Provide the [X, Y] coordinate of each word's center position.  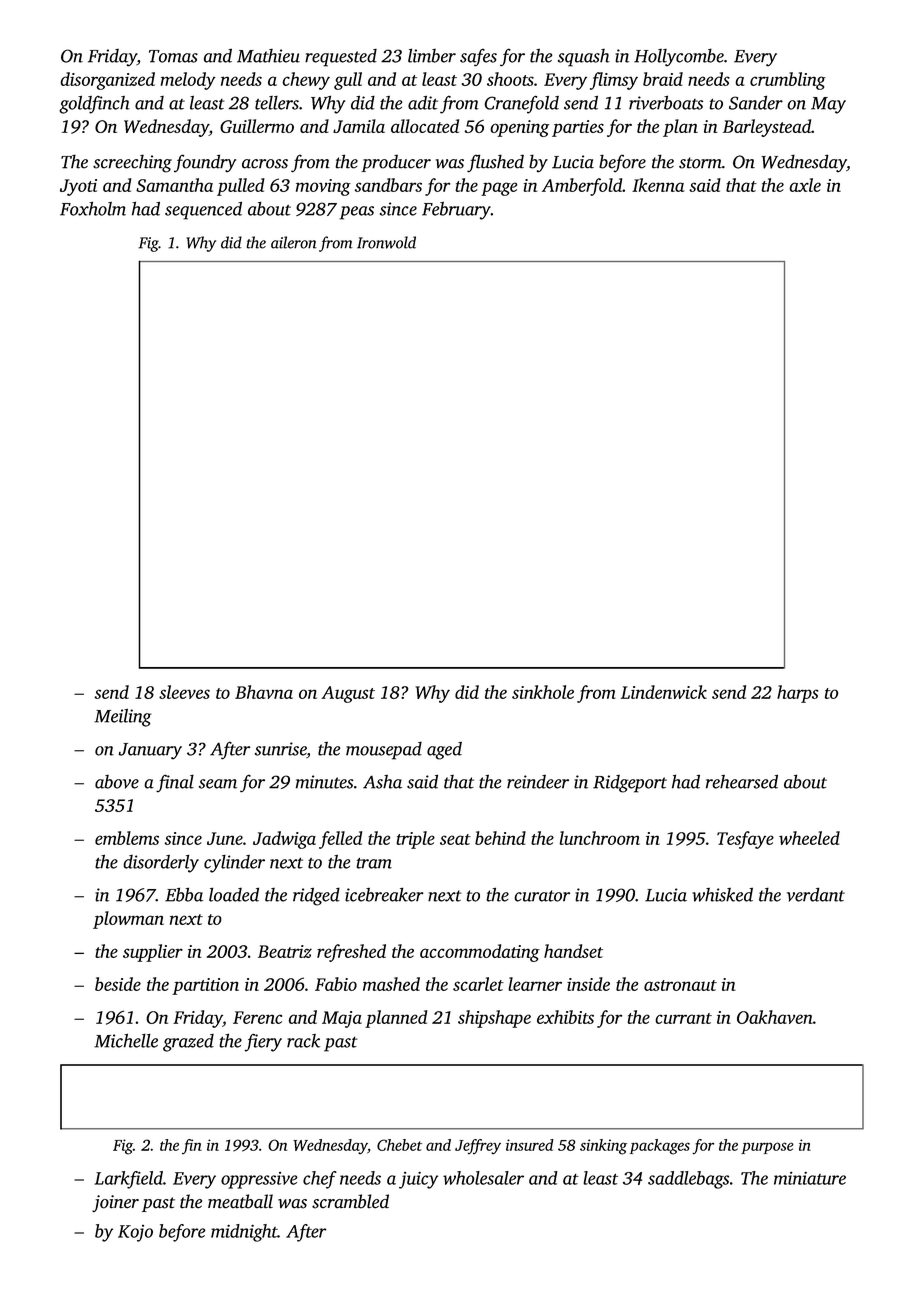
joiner [115, 1203]
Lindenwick [664, 692]
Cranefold [521, 104]
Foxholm [93, 209]
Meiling [123, 718]
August [348, 694]
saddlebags [688, 1180]
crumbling [788, 81]
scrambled [350, 1201]
